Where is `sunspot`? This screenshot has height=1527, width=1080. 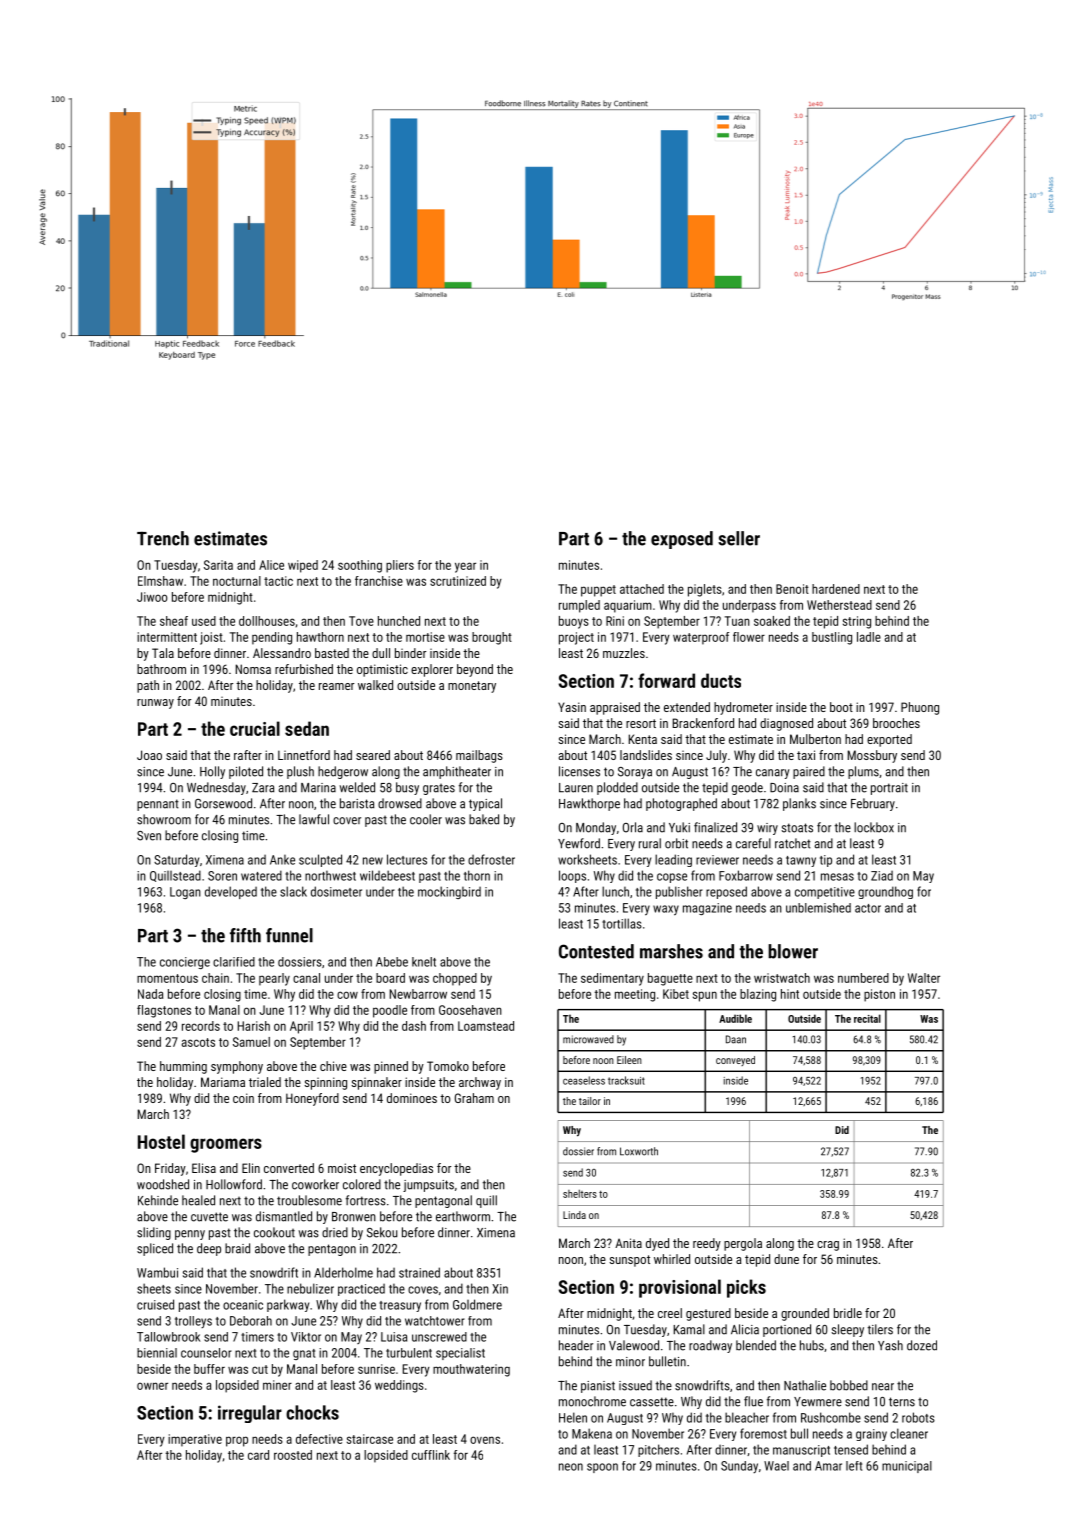 sunspot is located at coordinates (629, 1261).
